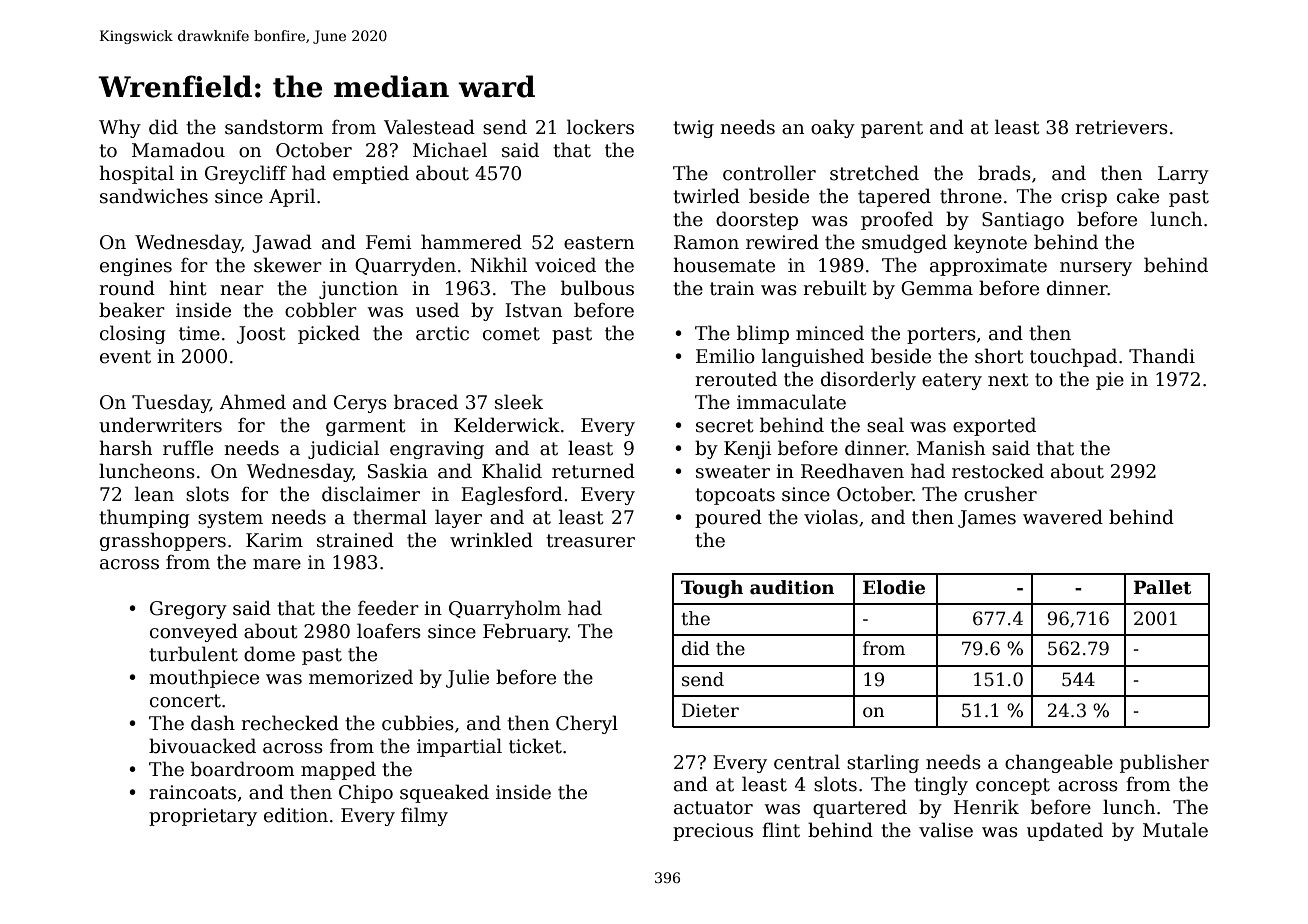 The image size is (1308, 924). I want to click on Pallet, so click(1162, 587).
